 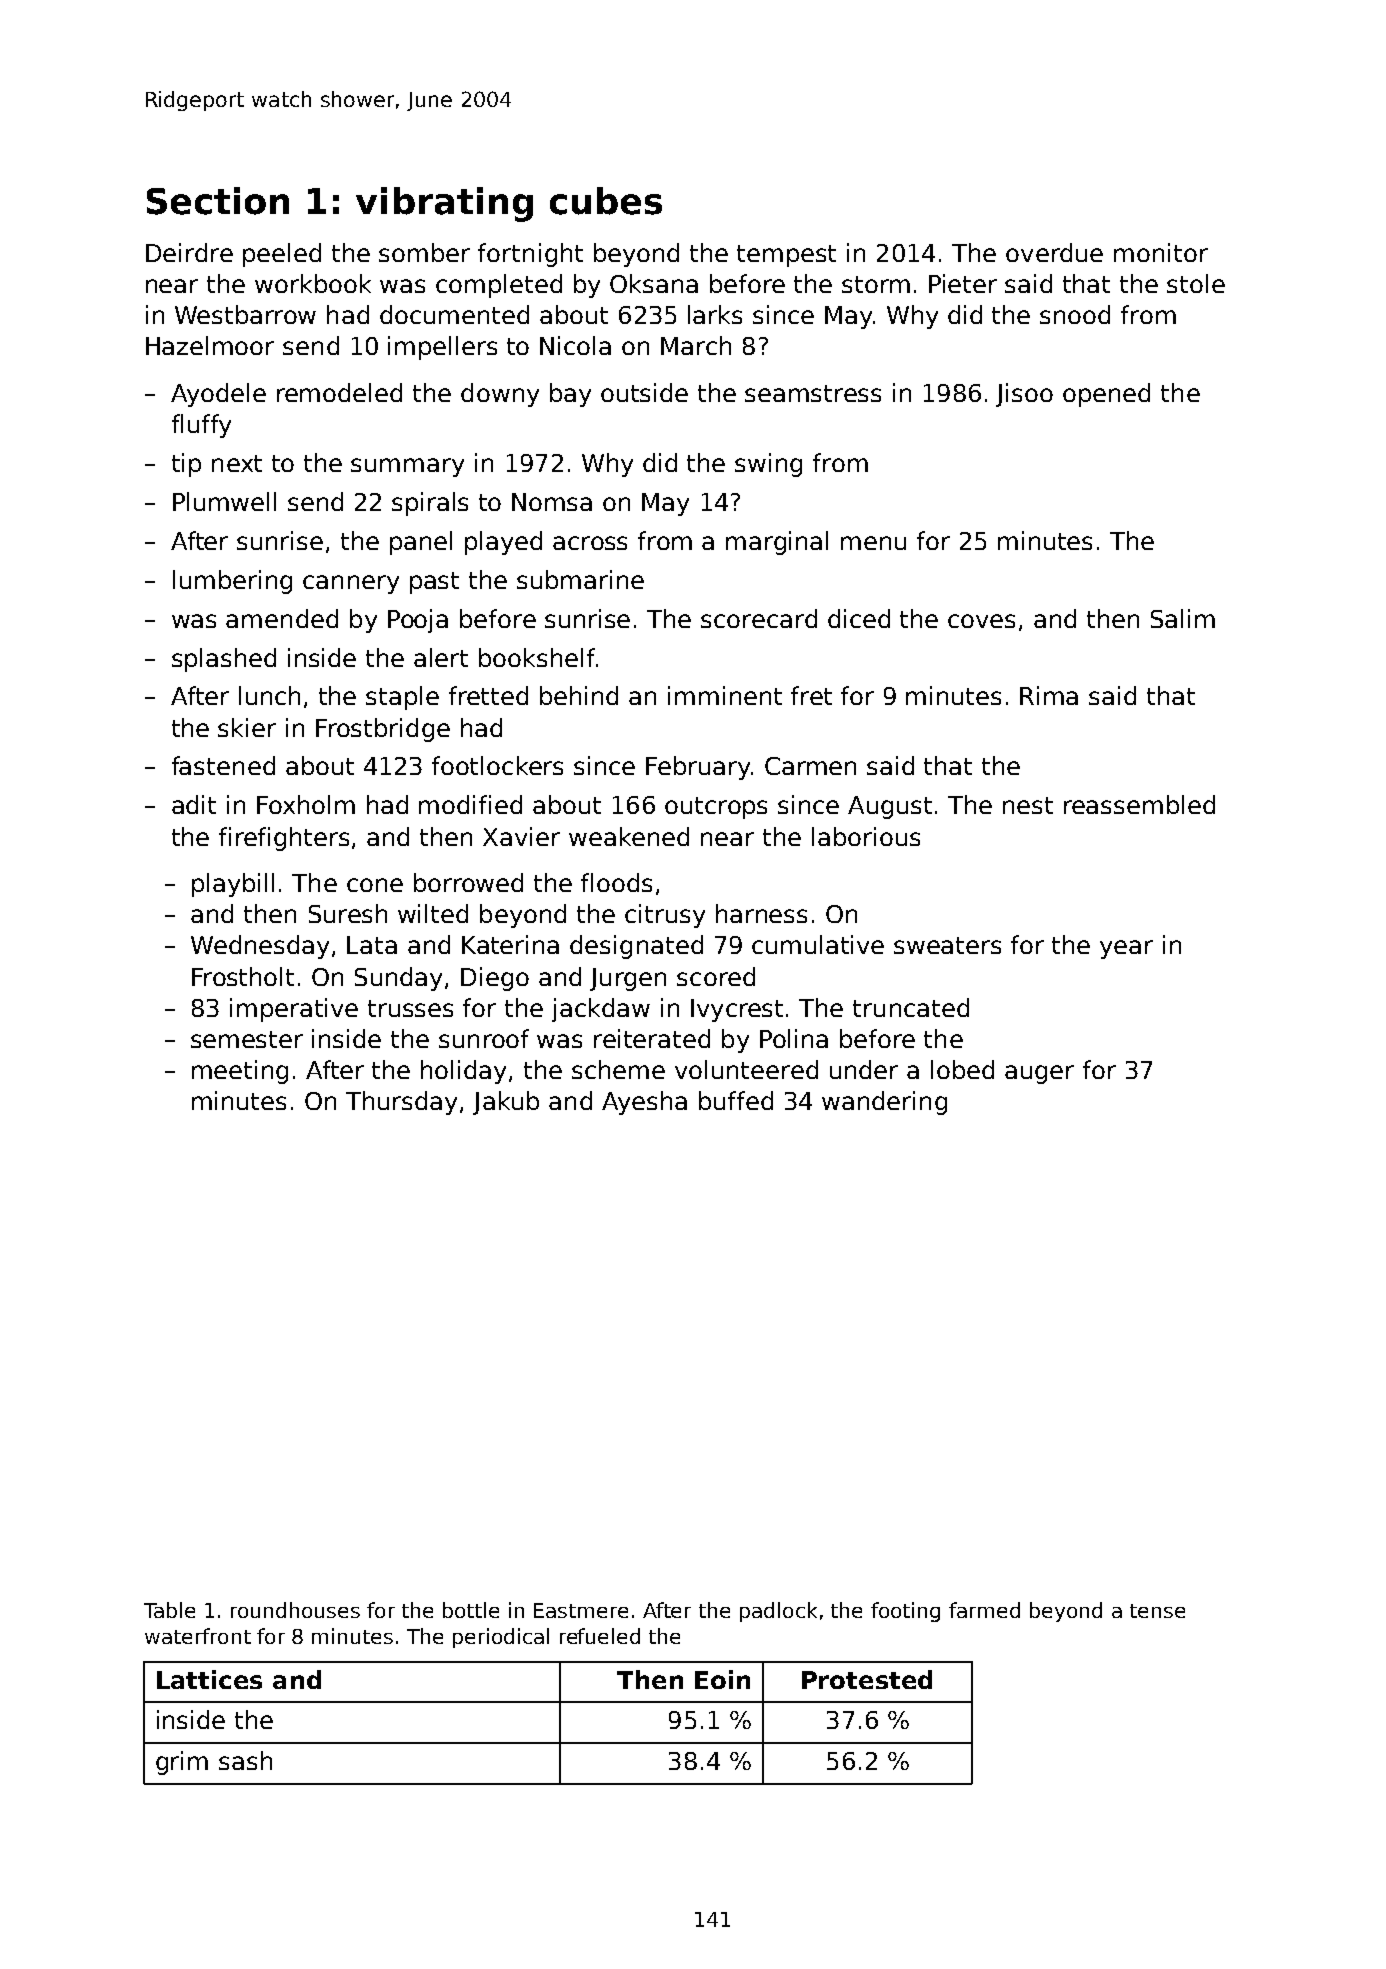 I want to click on overdue, so click(x=1054, y=252).
